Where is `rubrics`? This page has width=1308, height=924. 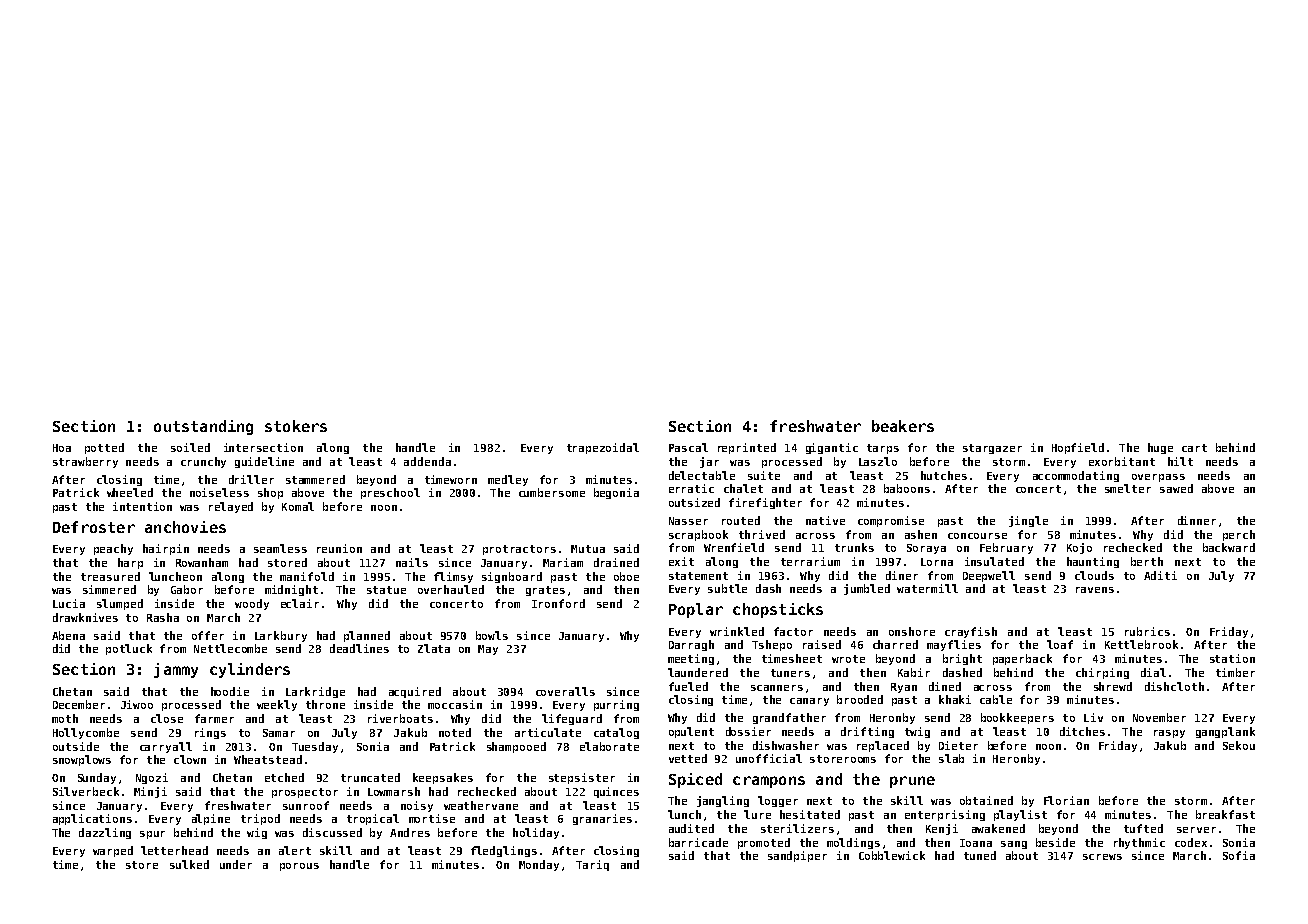
rubrics is located at coordinates (1147, 631).
